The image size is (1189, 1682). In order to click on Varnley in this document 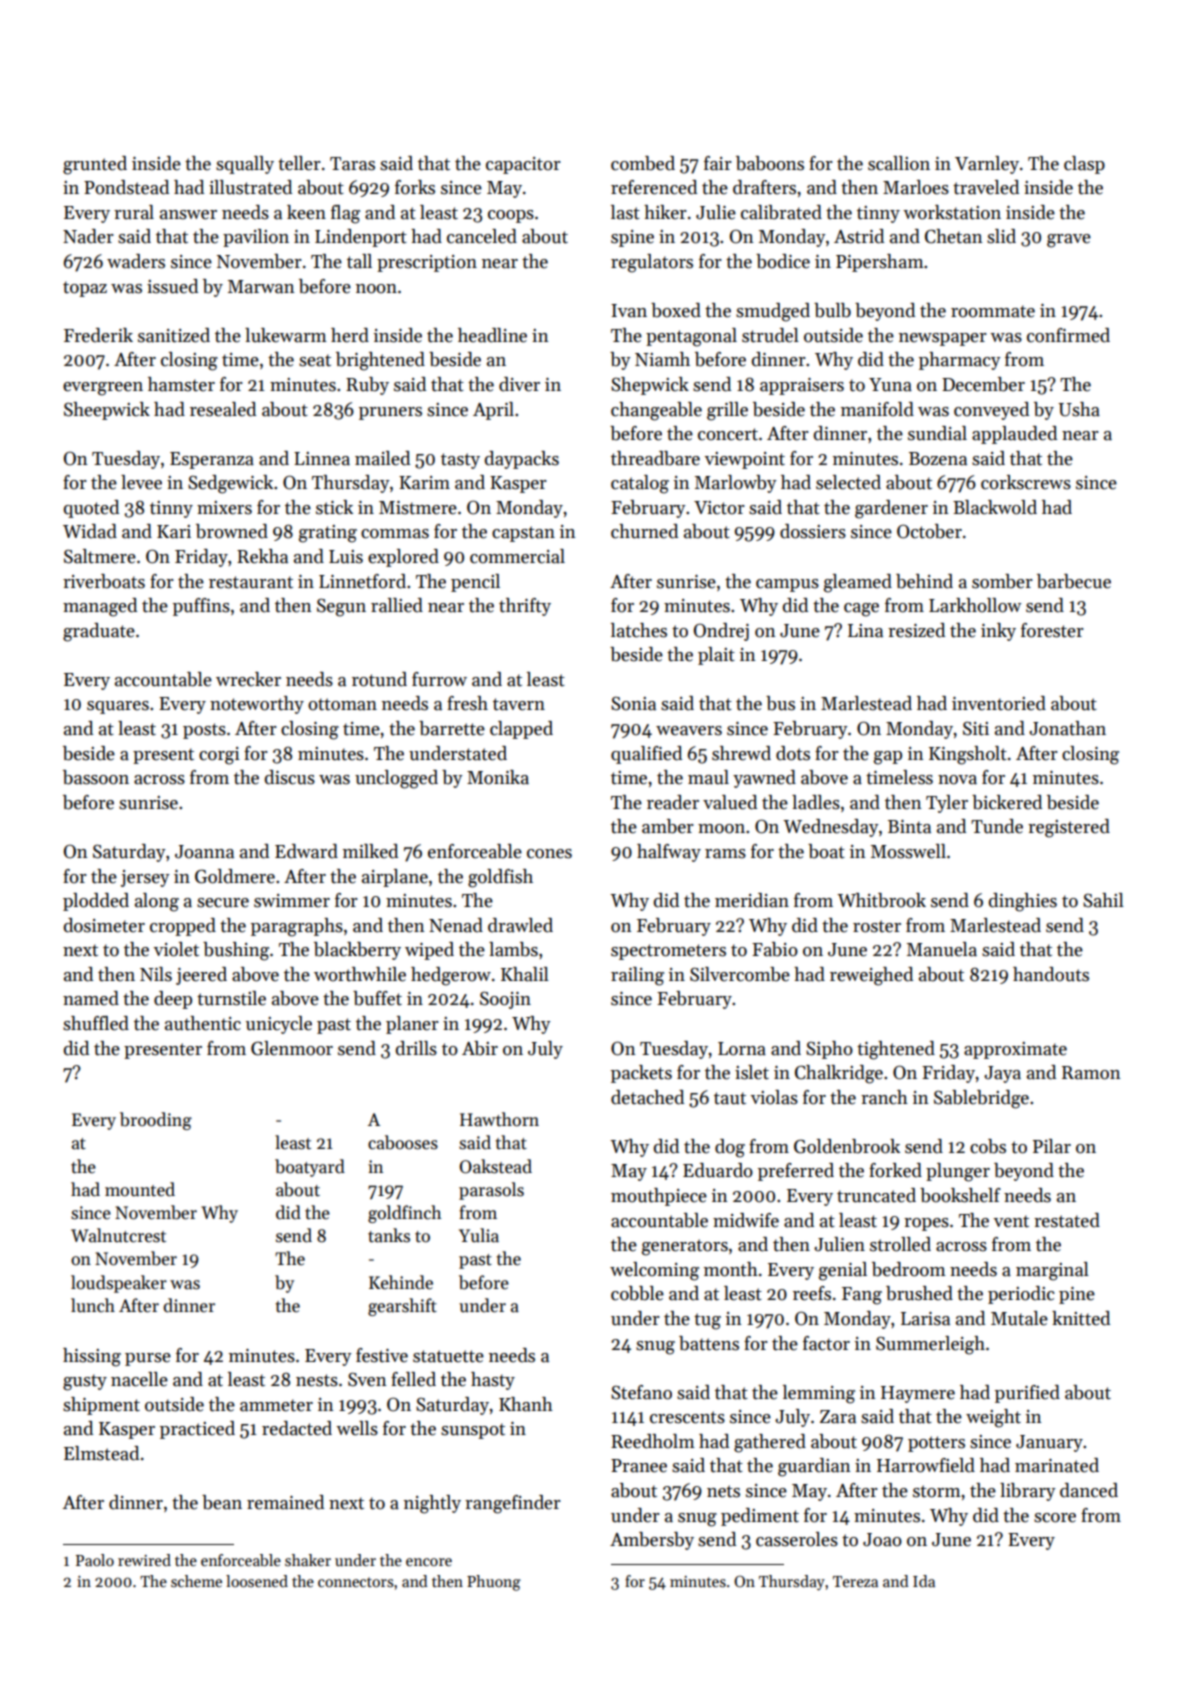, I will do `click(987, 165)`.
